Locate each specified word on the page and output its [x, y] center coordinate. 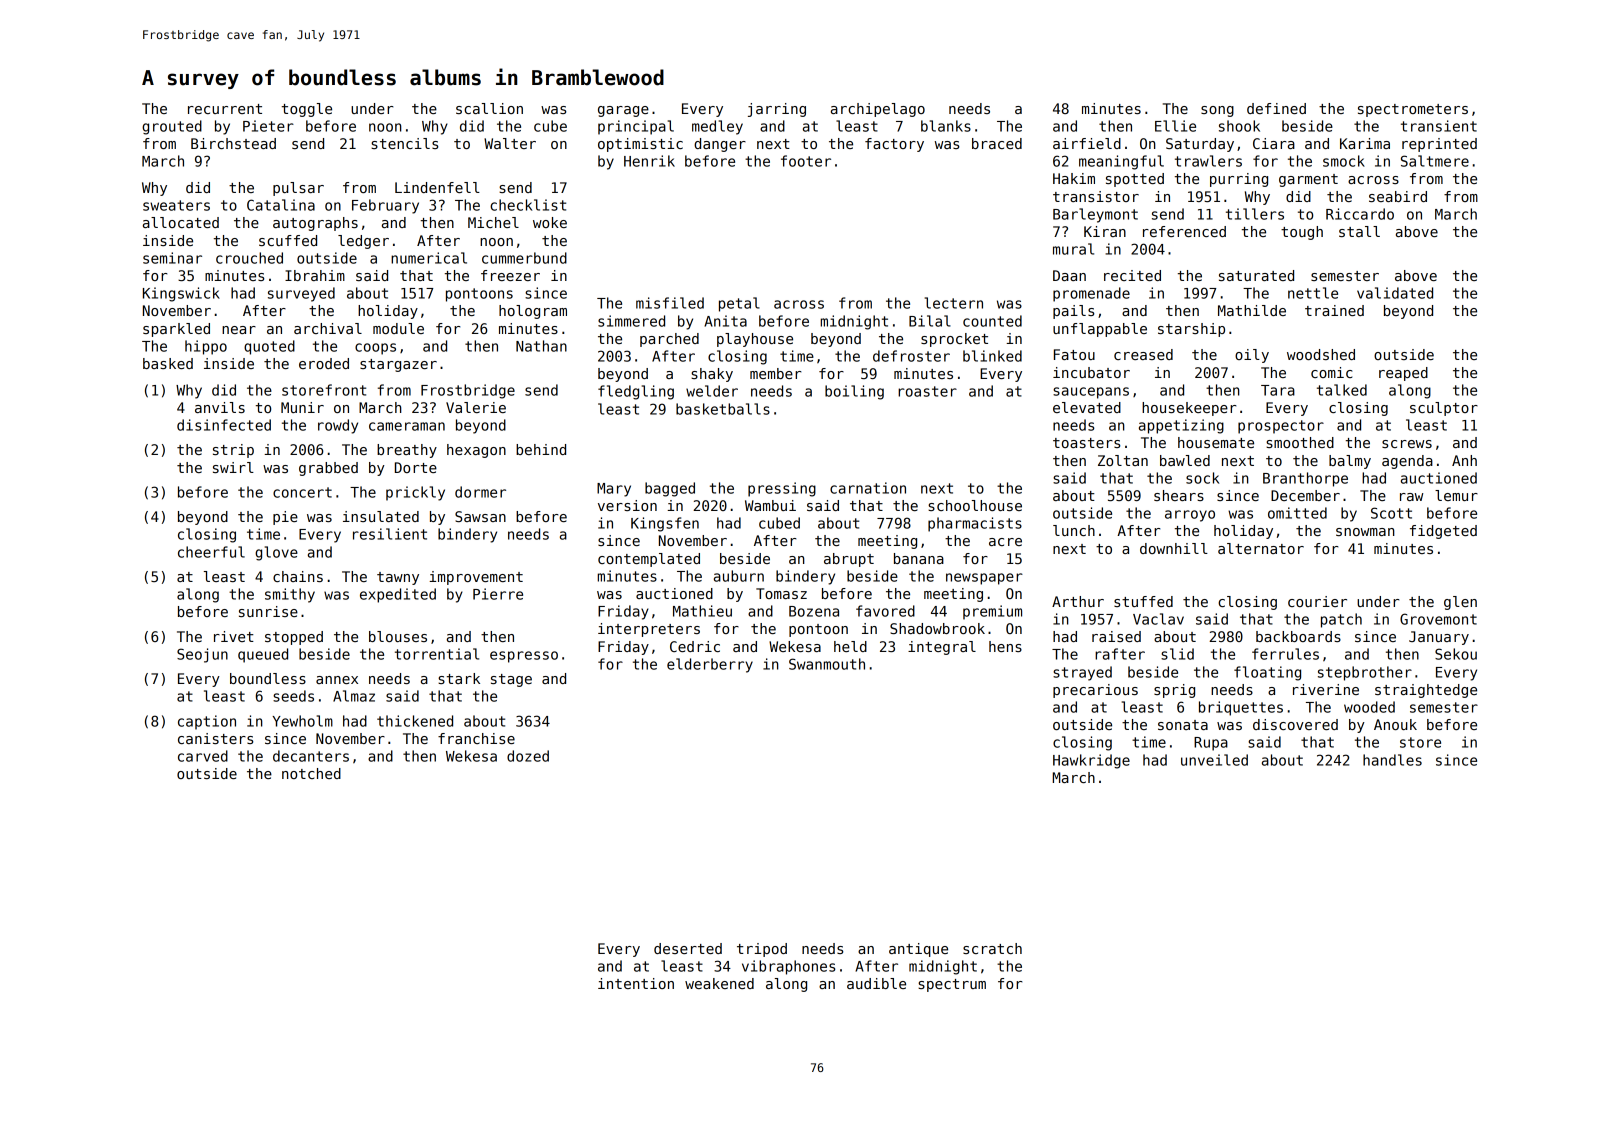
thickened [415, 721]
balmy [1350, 462]
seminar [172, 258]
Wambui [770, 505]
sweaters [176, 205]
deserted [688, 948]
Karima [1365, 143]
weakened [719, 983]
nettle [1313, 293]
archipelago [878, 110]
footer [806, 161]
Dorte [416, 467]
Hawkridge [1091, 761]
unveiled [1214, 760]
